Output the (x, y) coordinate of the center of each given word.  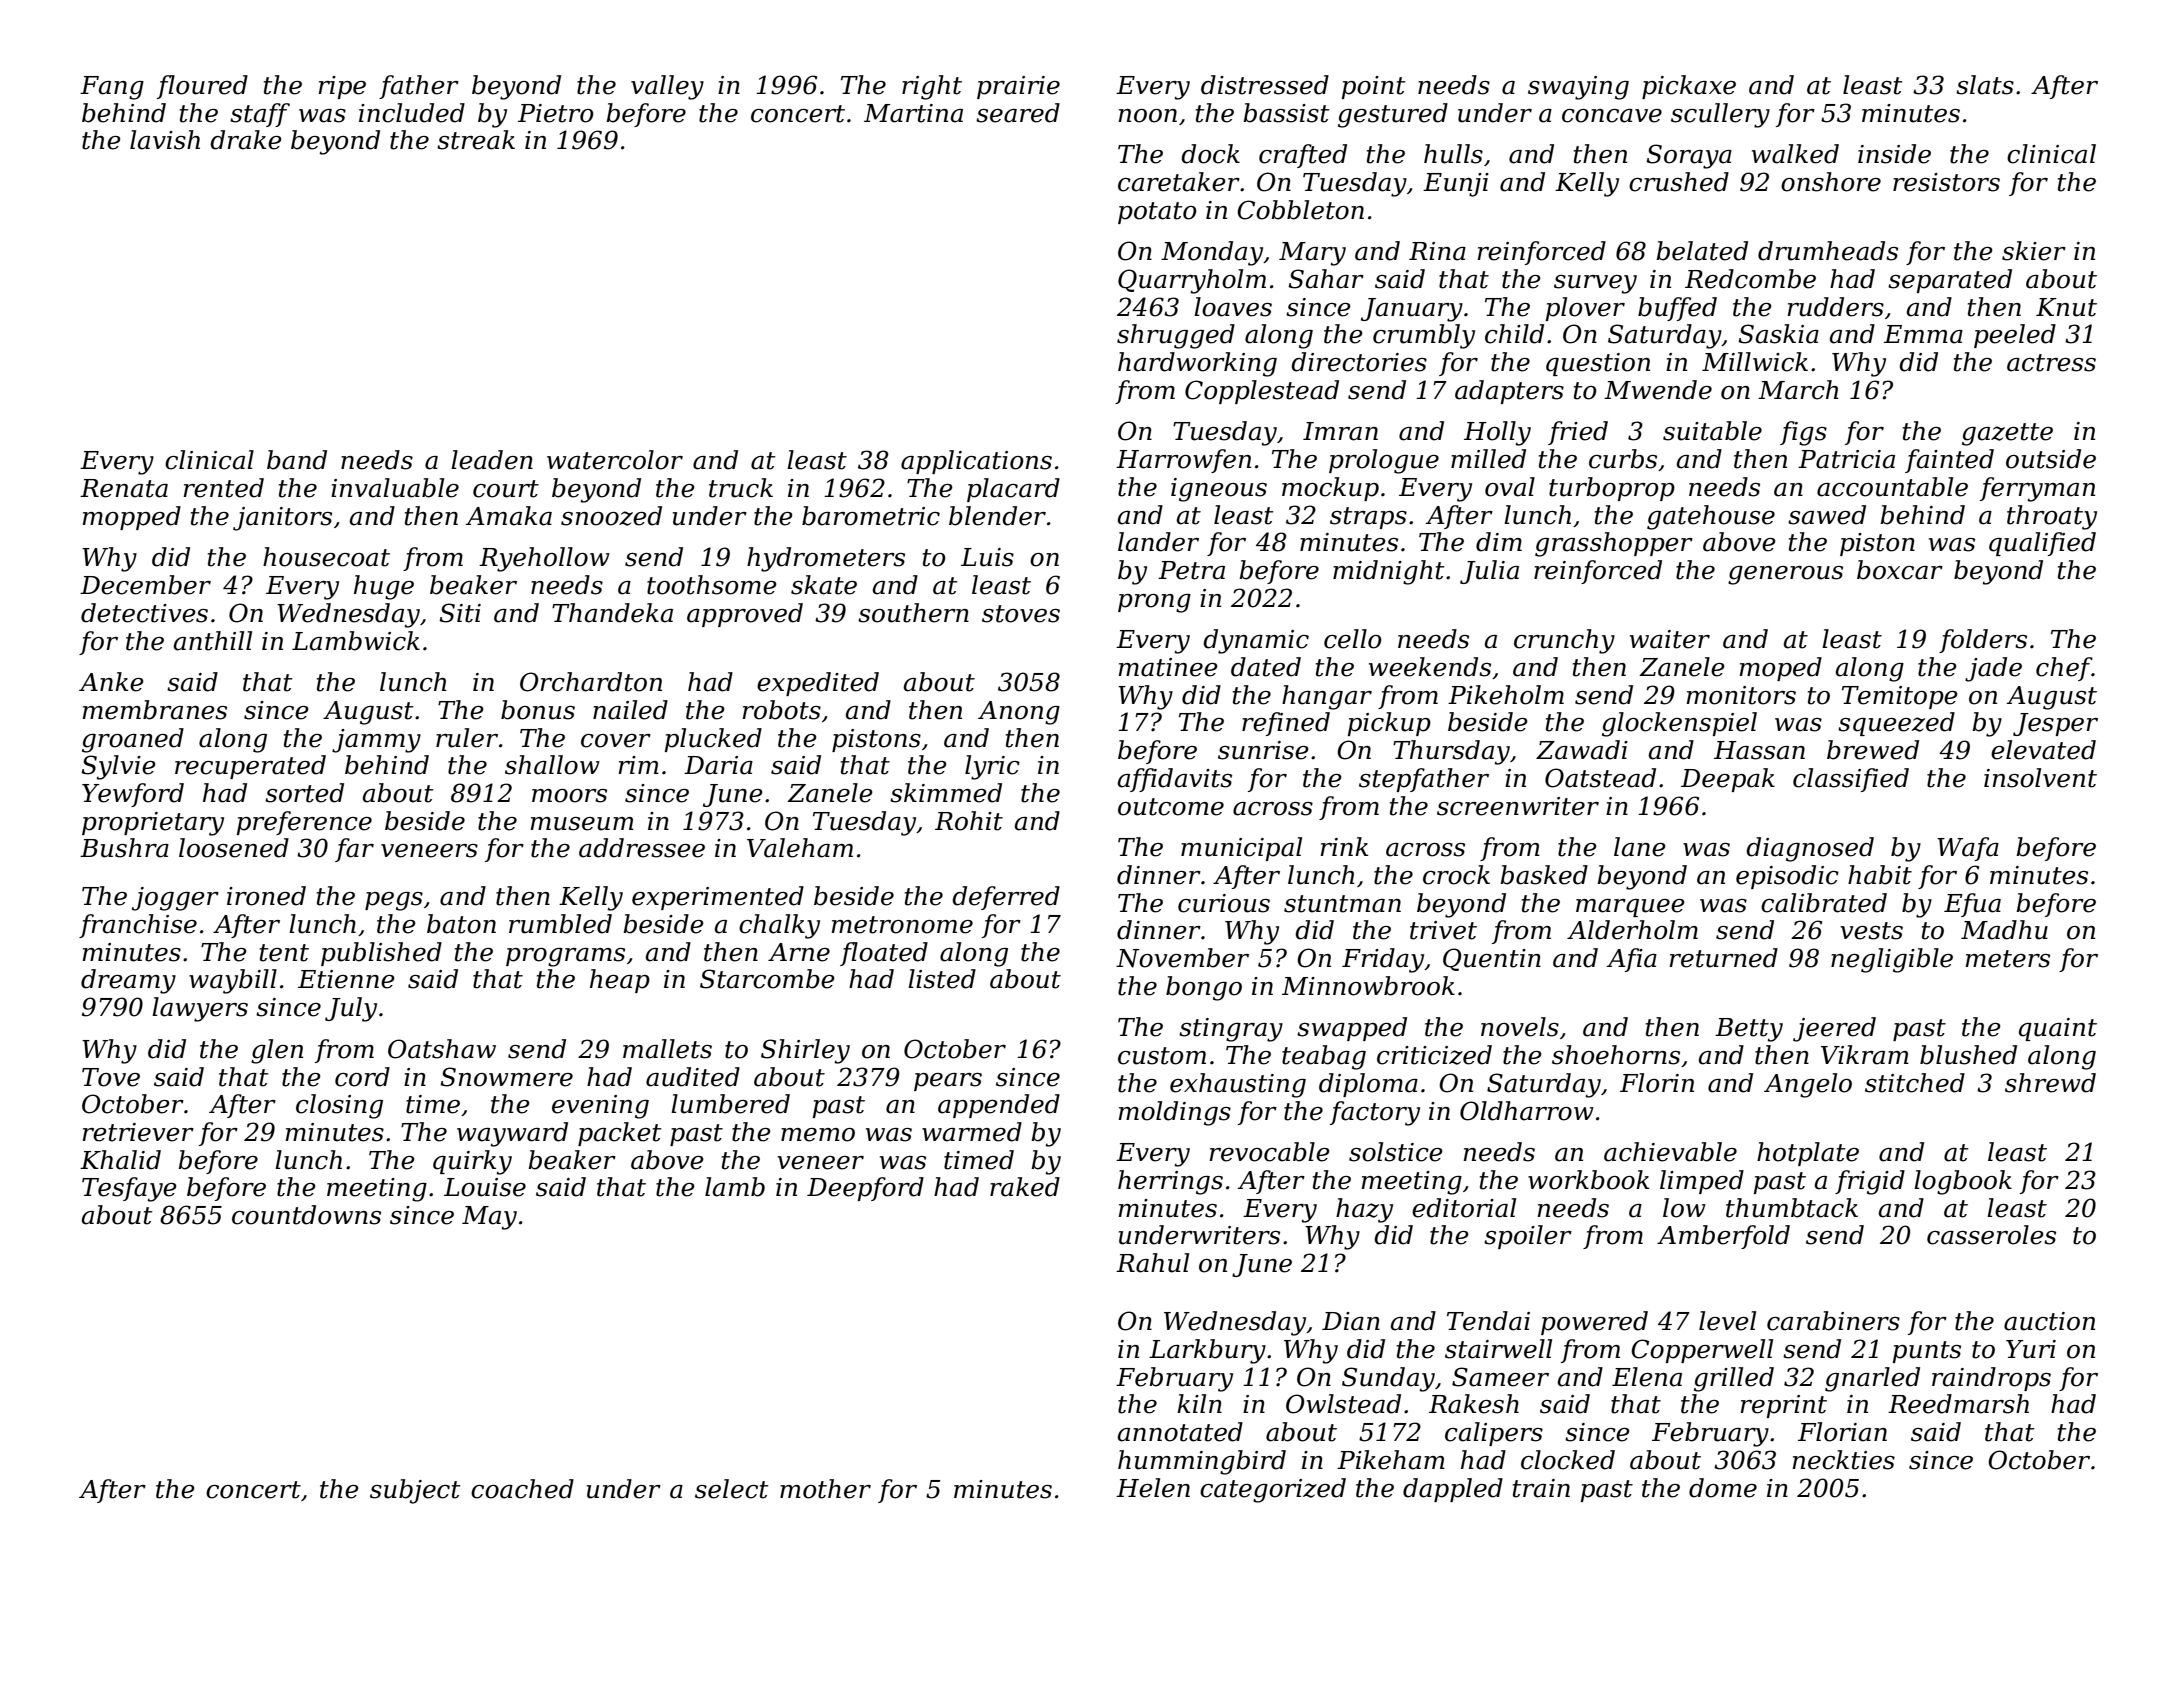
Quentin (1492, 959)
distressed (1265, 85)
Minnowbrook (1368, 986)
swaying (1578, 88)
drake (246, 140)
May (489, 1218)
